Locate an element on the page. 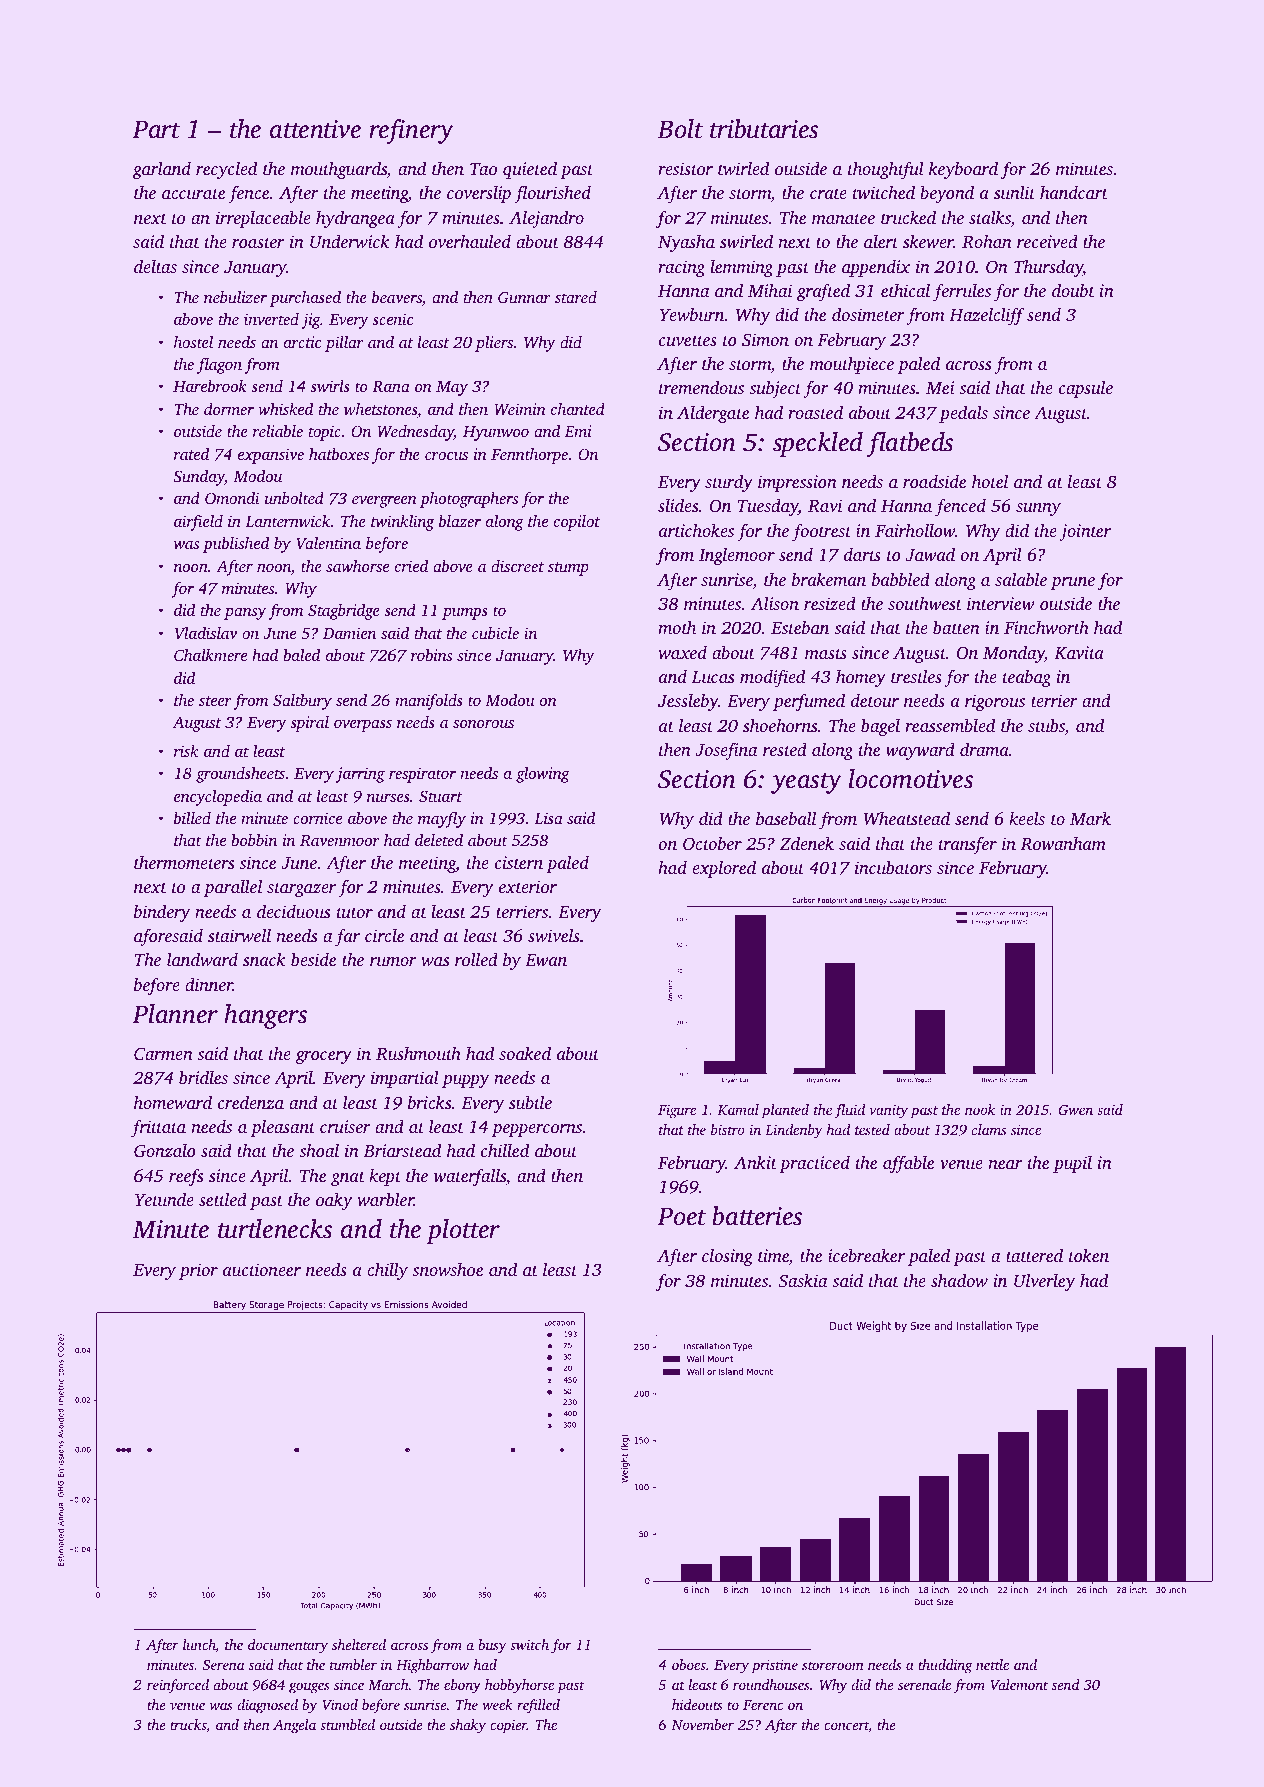  chilly is located at coordinates (387, 1271).
